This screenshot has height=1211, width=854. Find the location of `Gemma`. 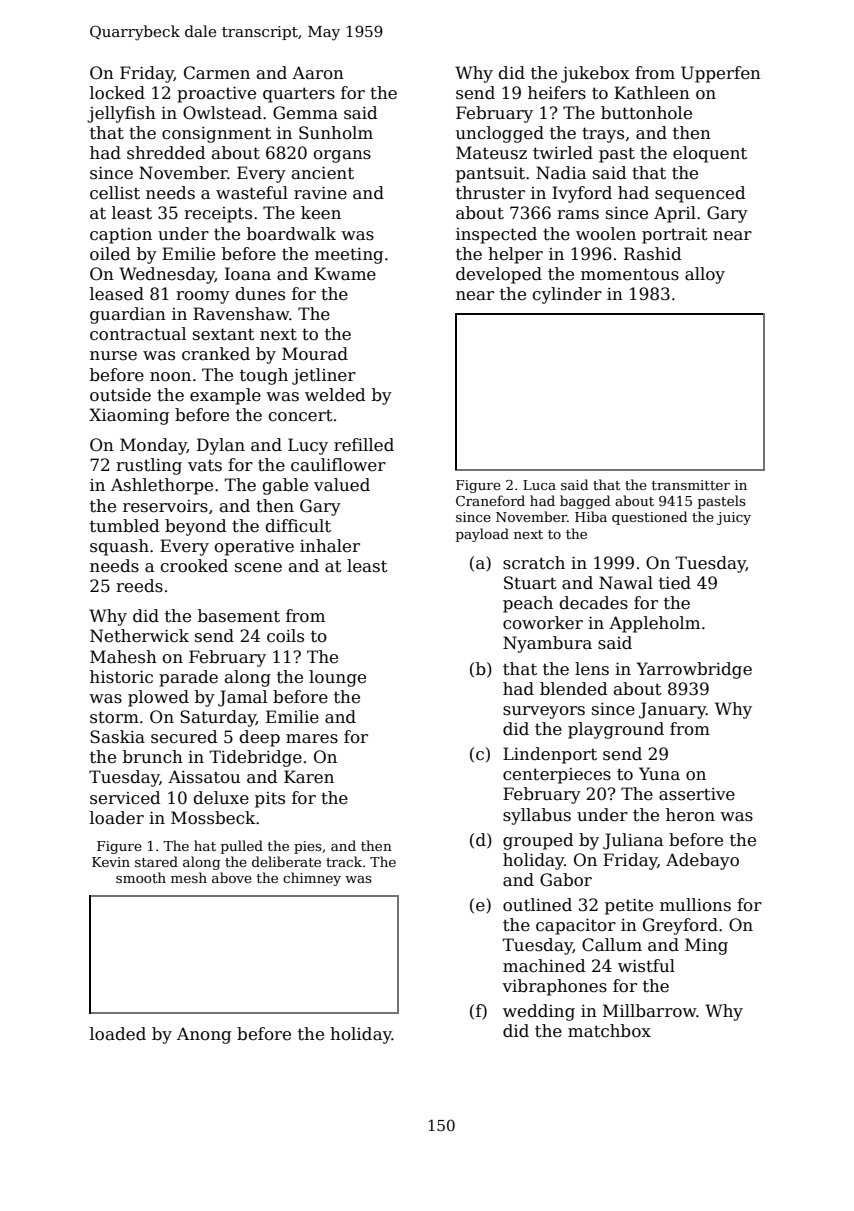

Gemma is located at coordinates (305, 113).
